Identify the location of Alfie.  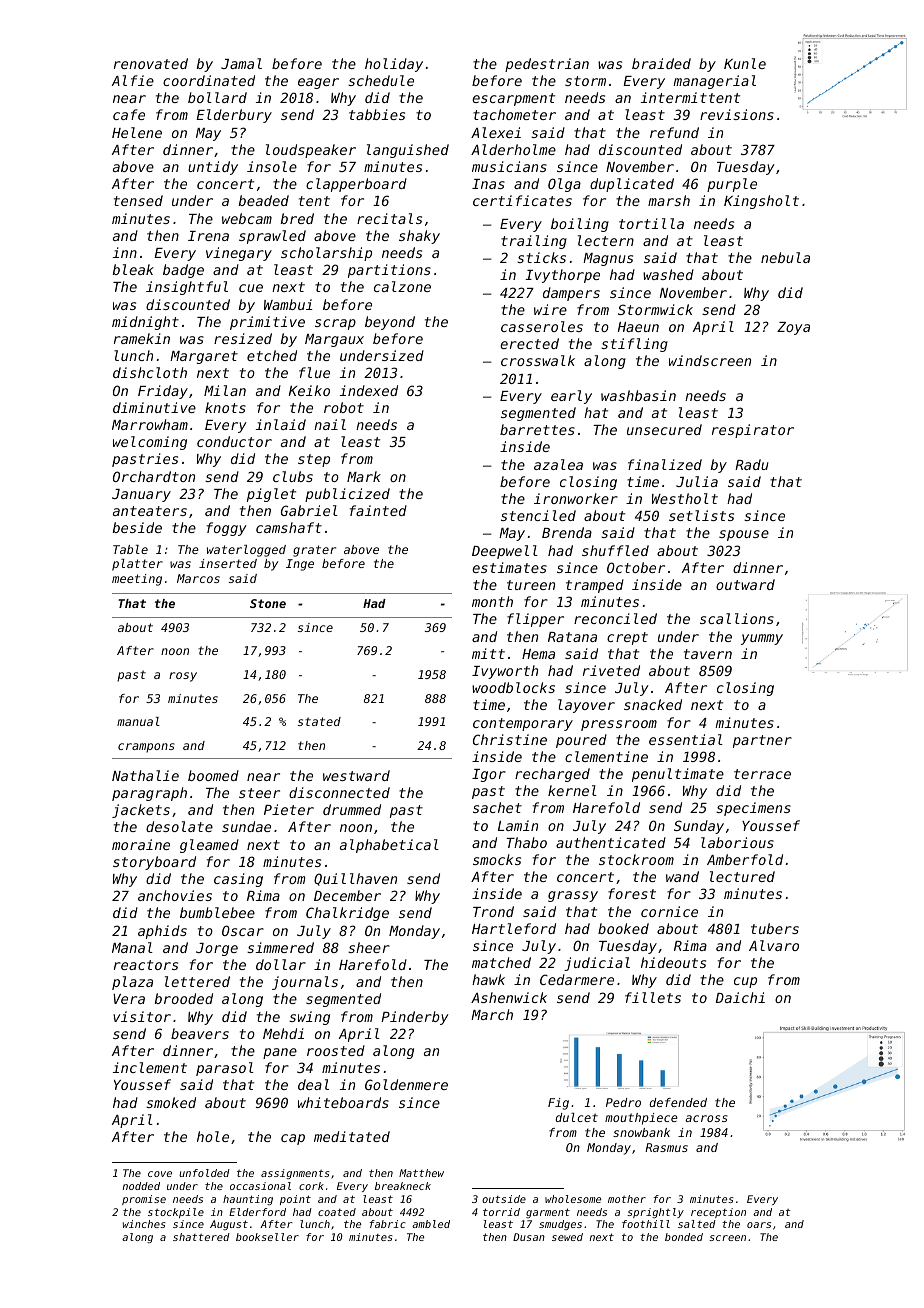
(133, 80).
